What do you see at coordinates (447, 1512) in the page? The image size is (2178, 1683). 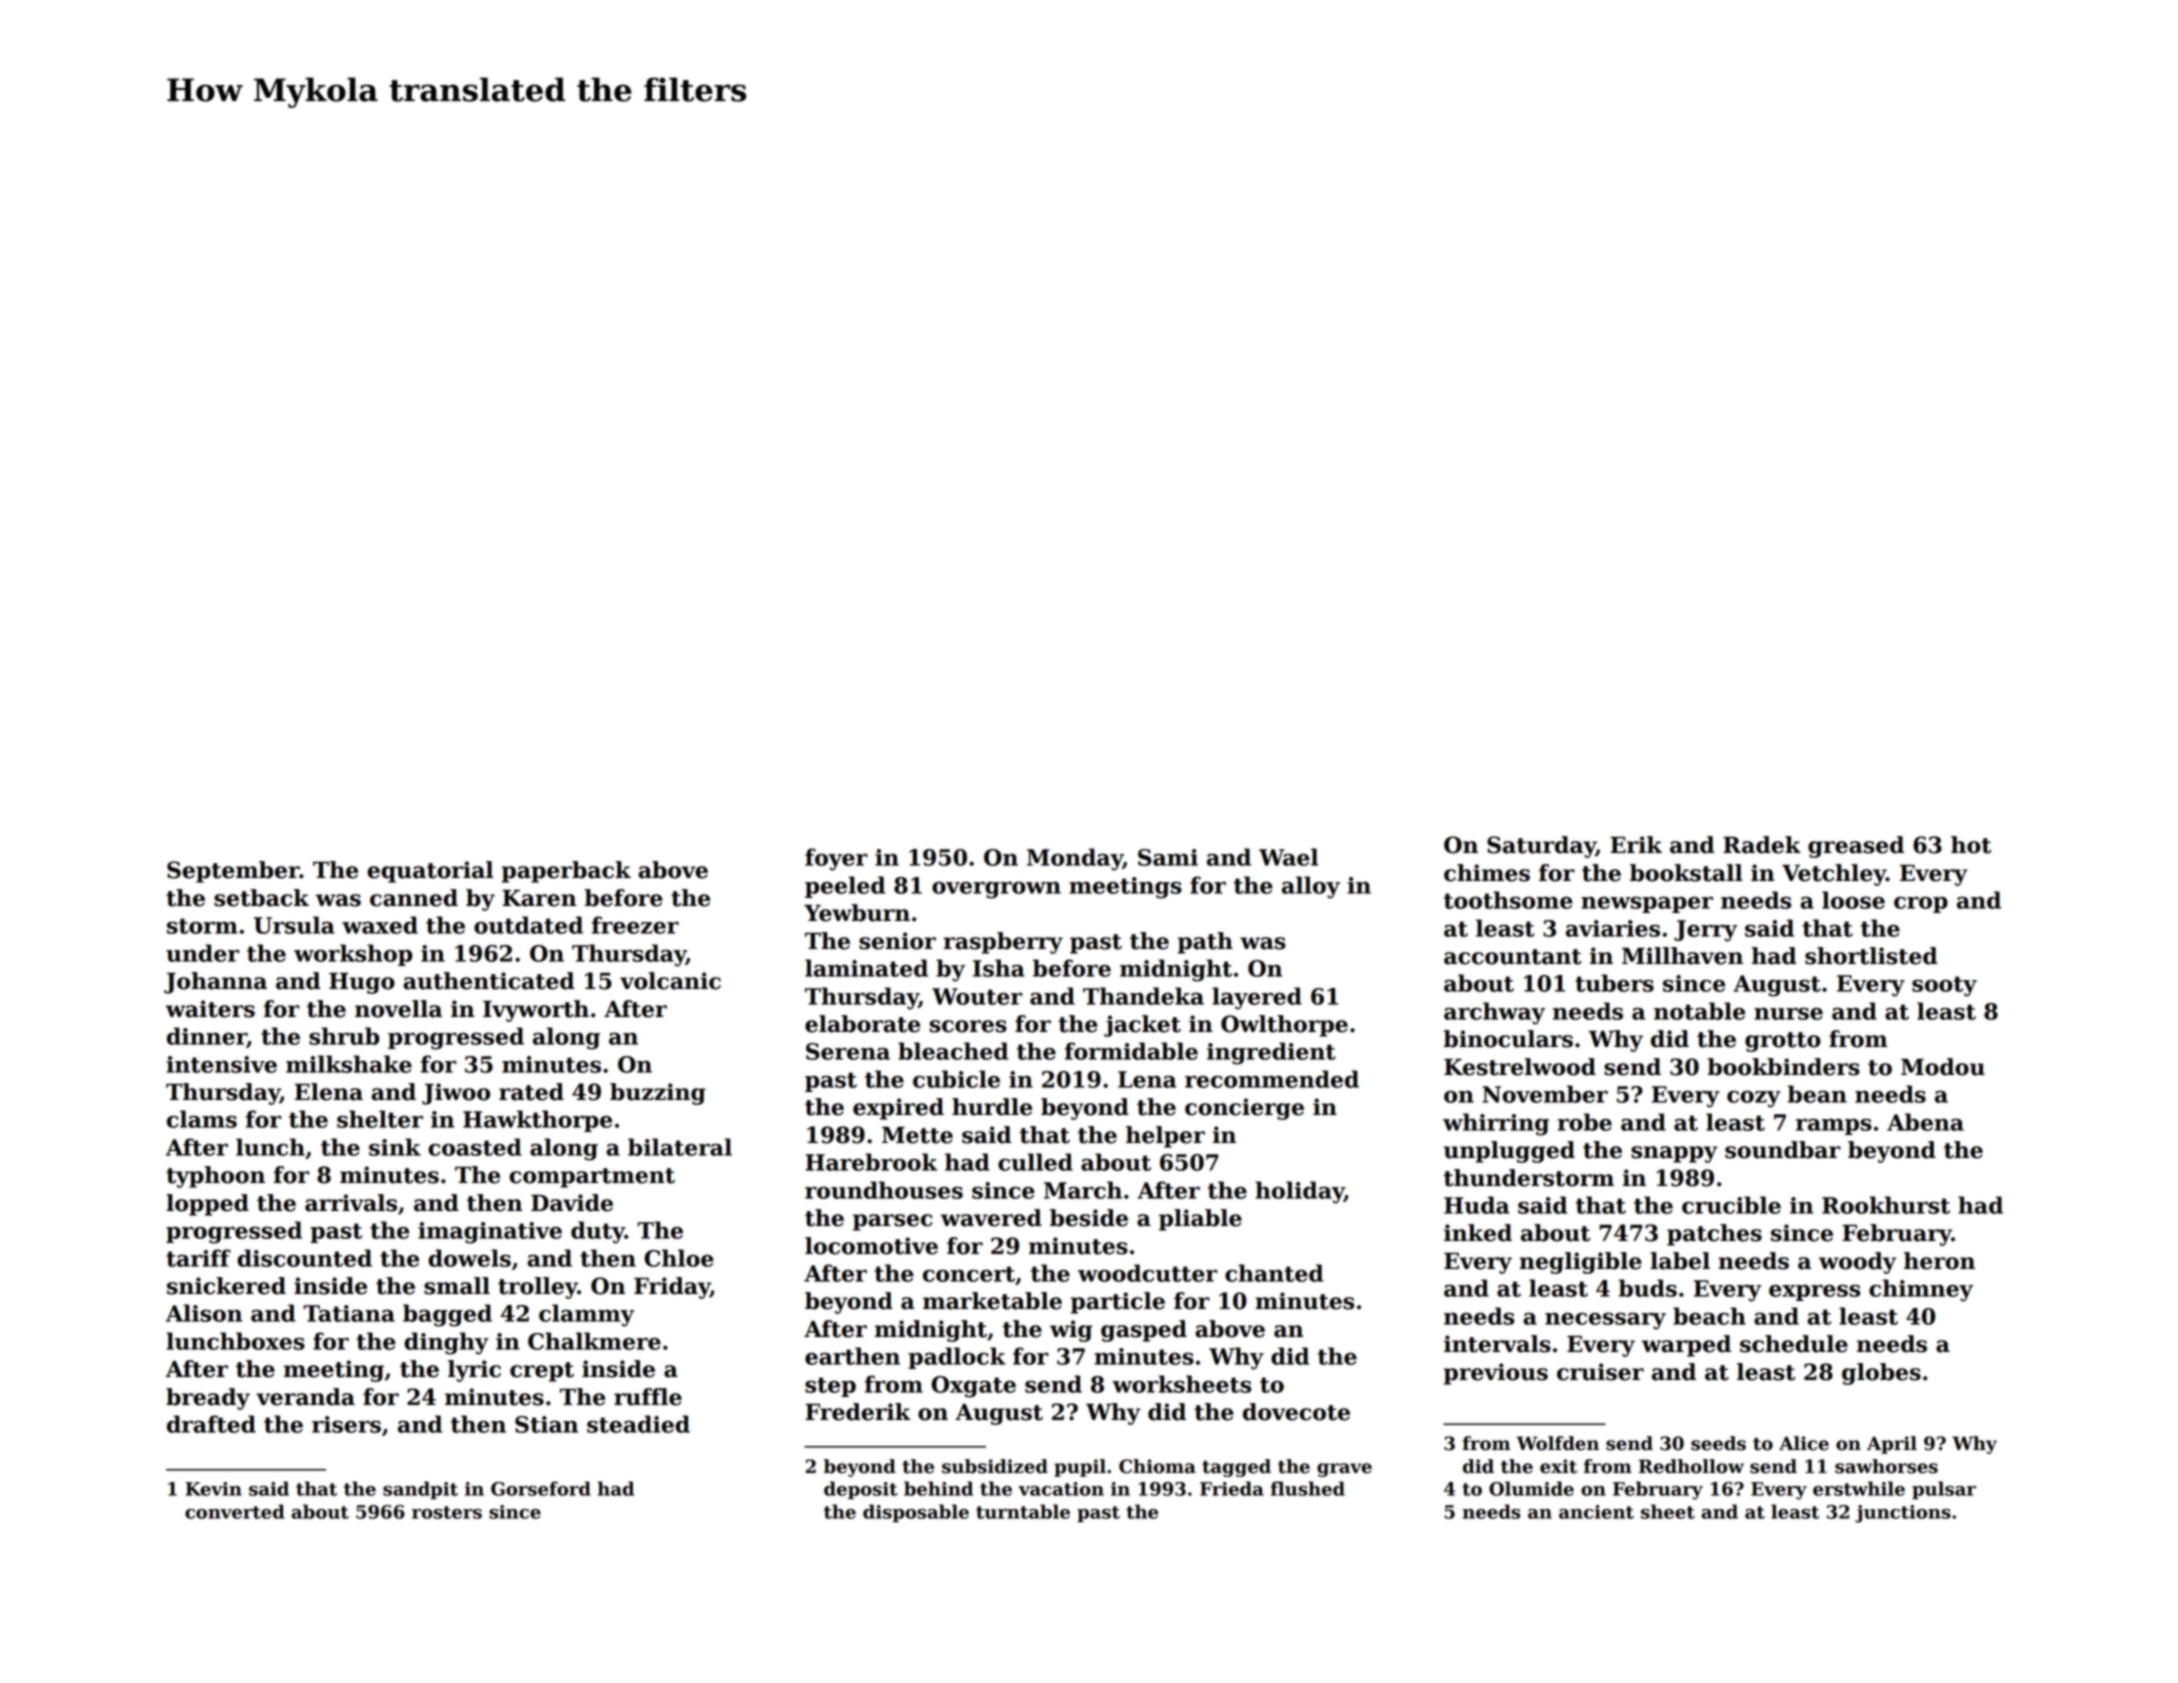 I see `rosters` at bounding box center [447, 1512].
